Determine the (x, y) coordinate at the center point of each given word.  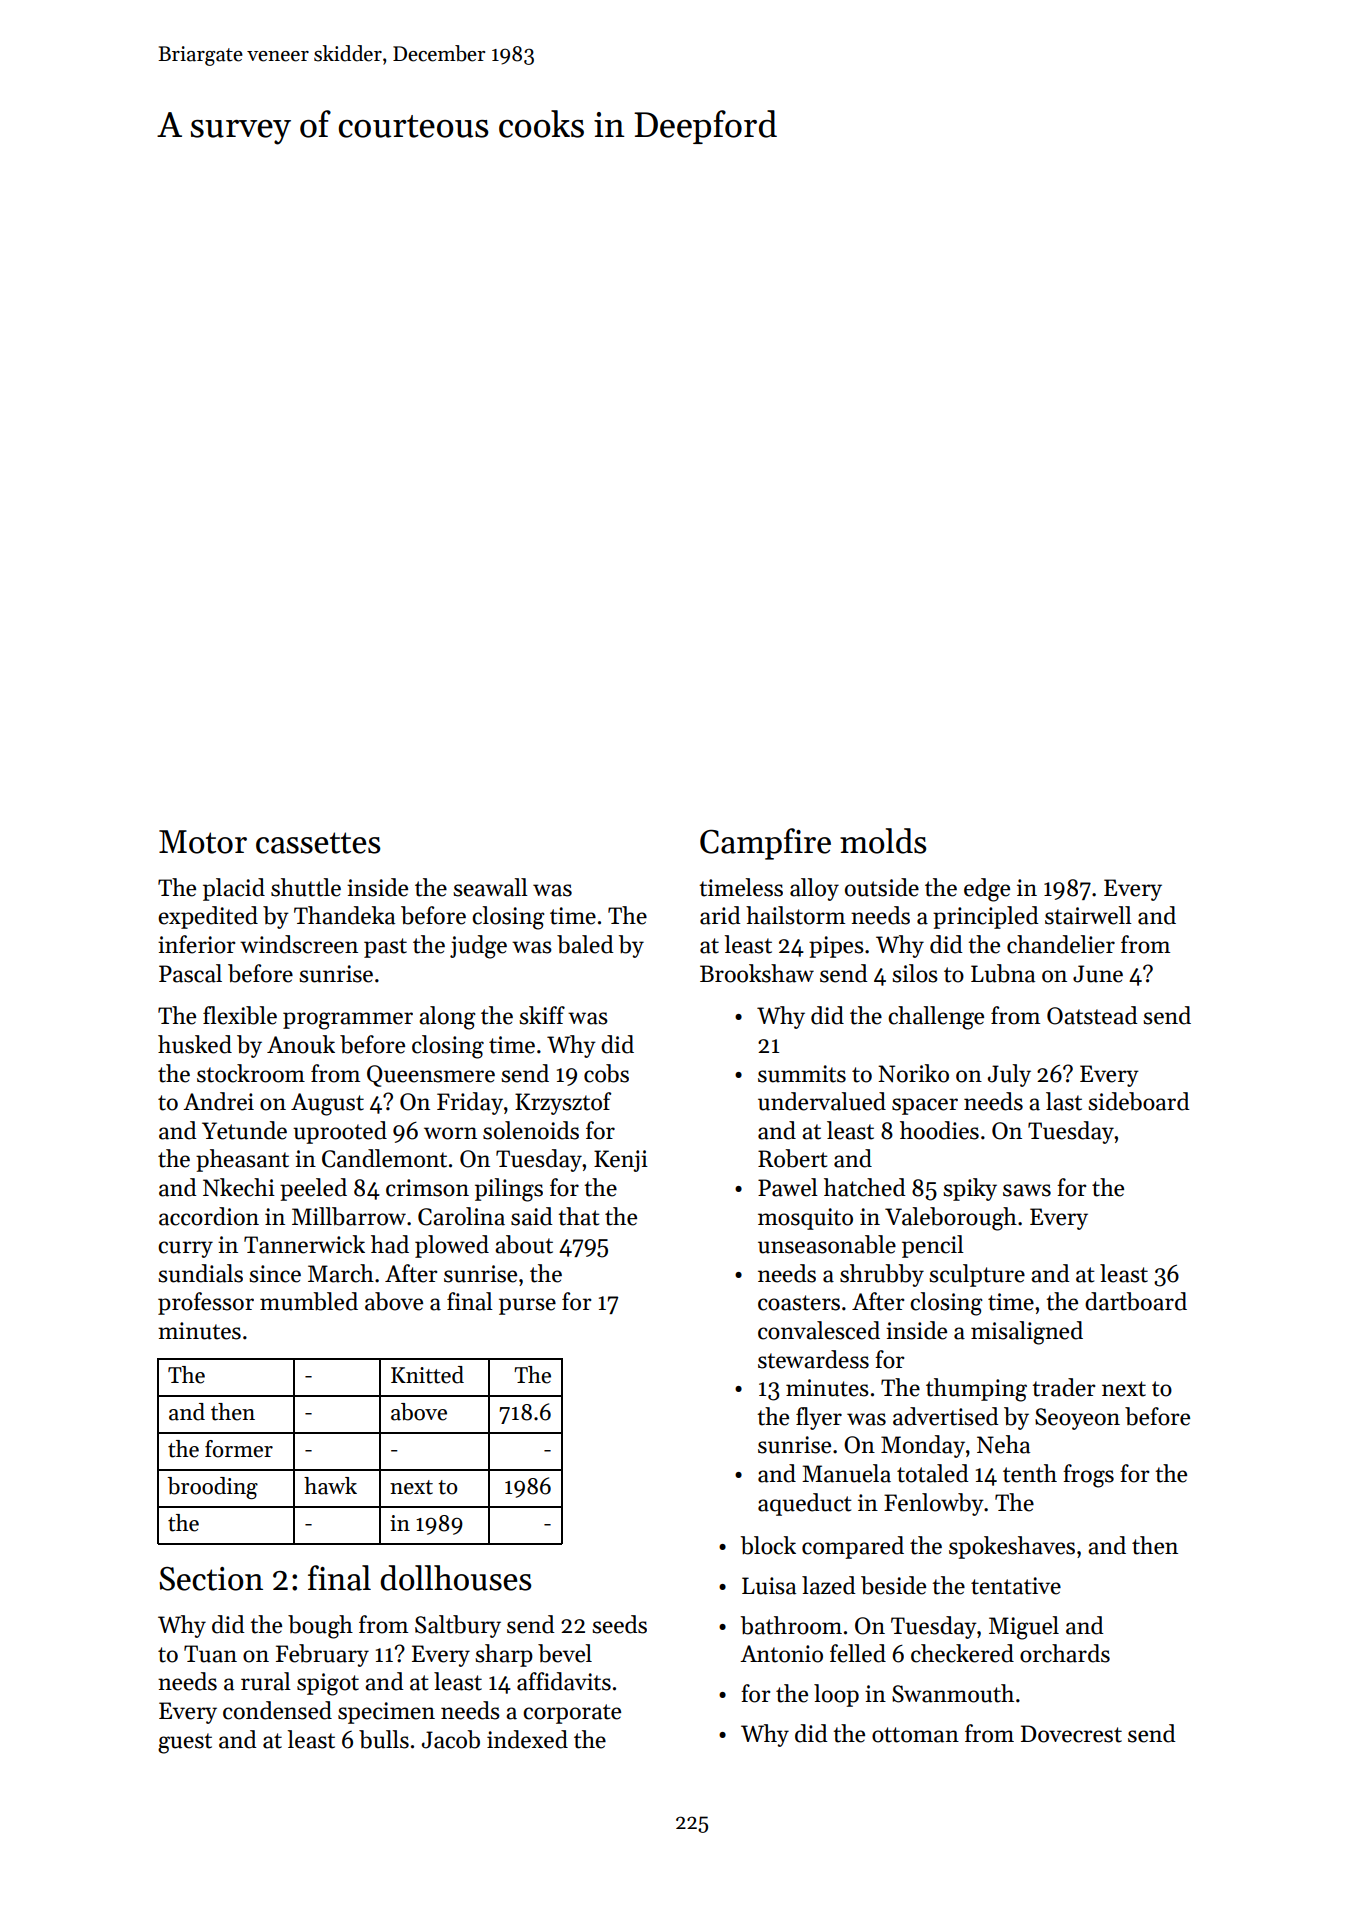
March (341, 1273)
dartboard (1136, 1301)
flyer (819, 1418)
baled (585, 944)
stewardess (813, 1359)
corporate (572, 1714)
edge (987, 890)
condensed (277, 1710)
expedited (208, 917)
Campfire (765, 844)
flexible (240, 1015)
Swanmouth (953, 1693)
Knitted (427, 1375)
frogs (1088, 1476)
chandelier (1061, 944)
